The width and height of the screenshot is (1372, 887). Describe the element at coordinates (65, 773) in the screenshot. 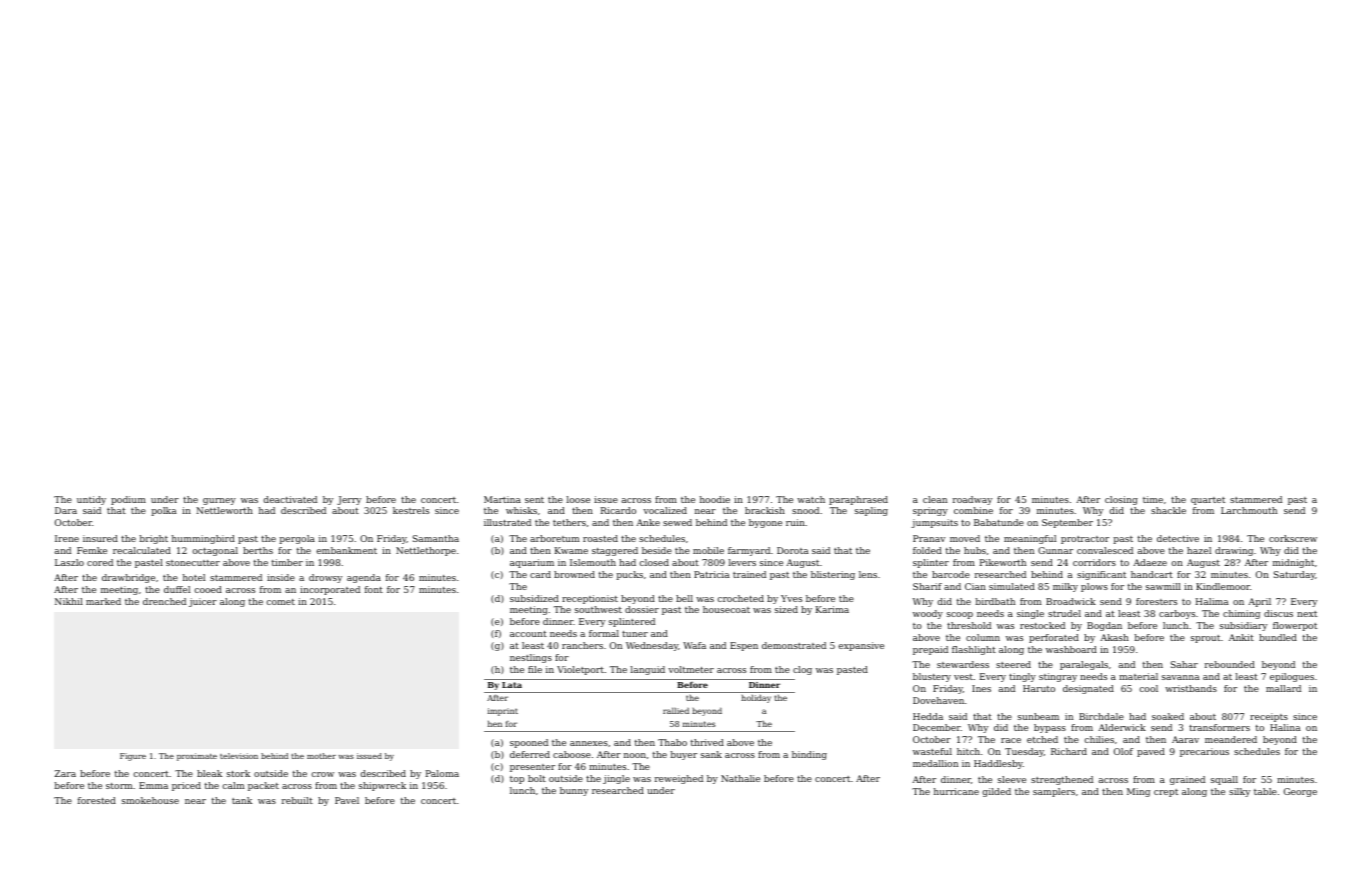

I see `Zara` at that location.
